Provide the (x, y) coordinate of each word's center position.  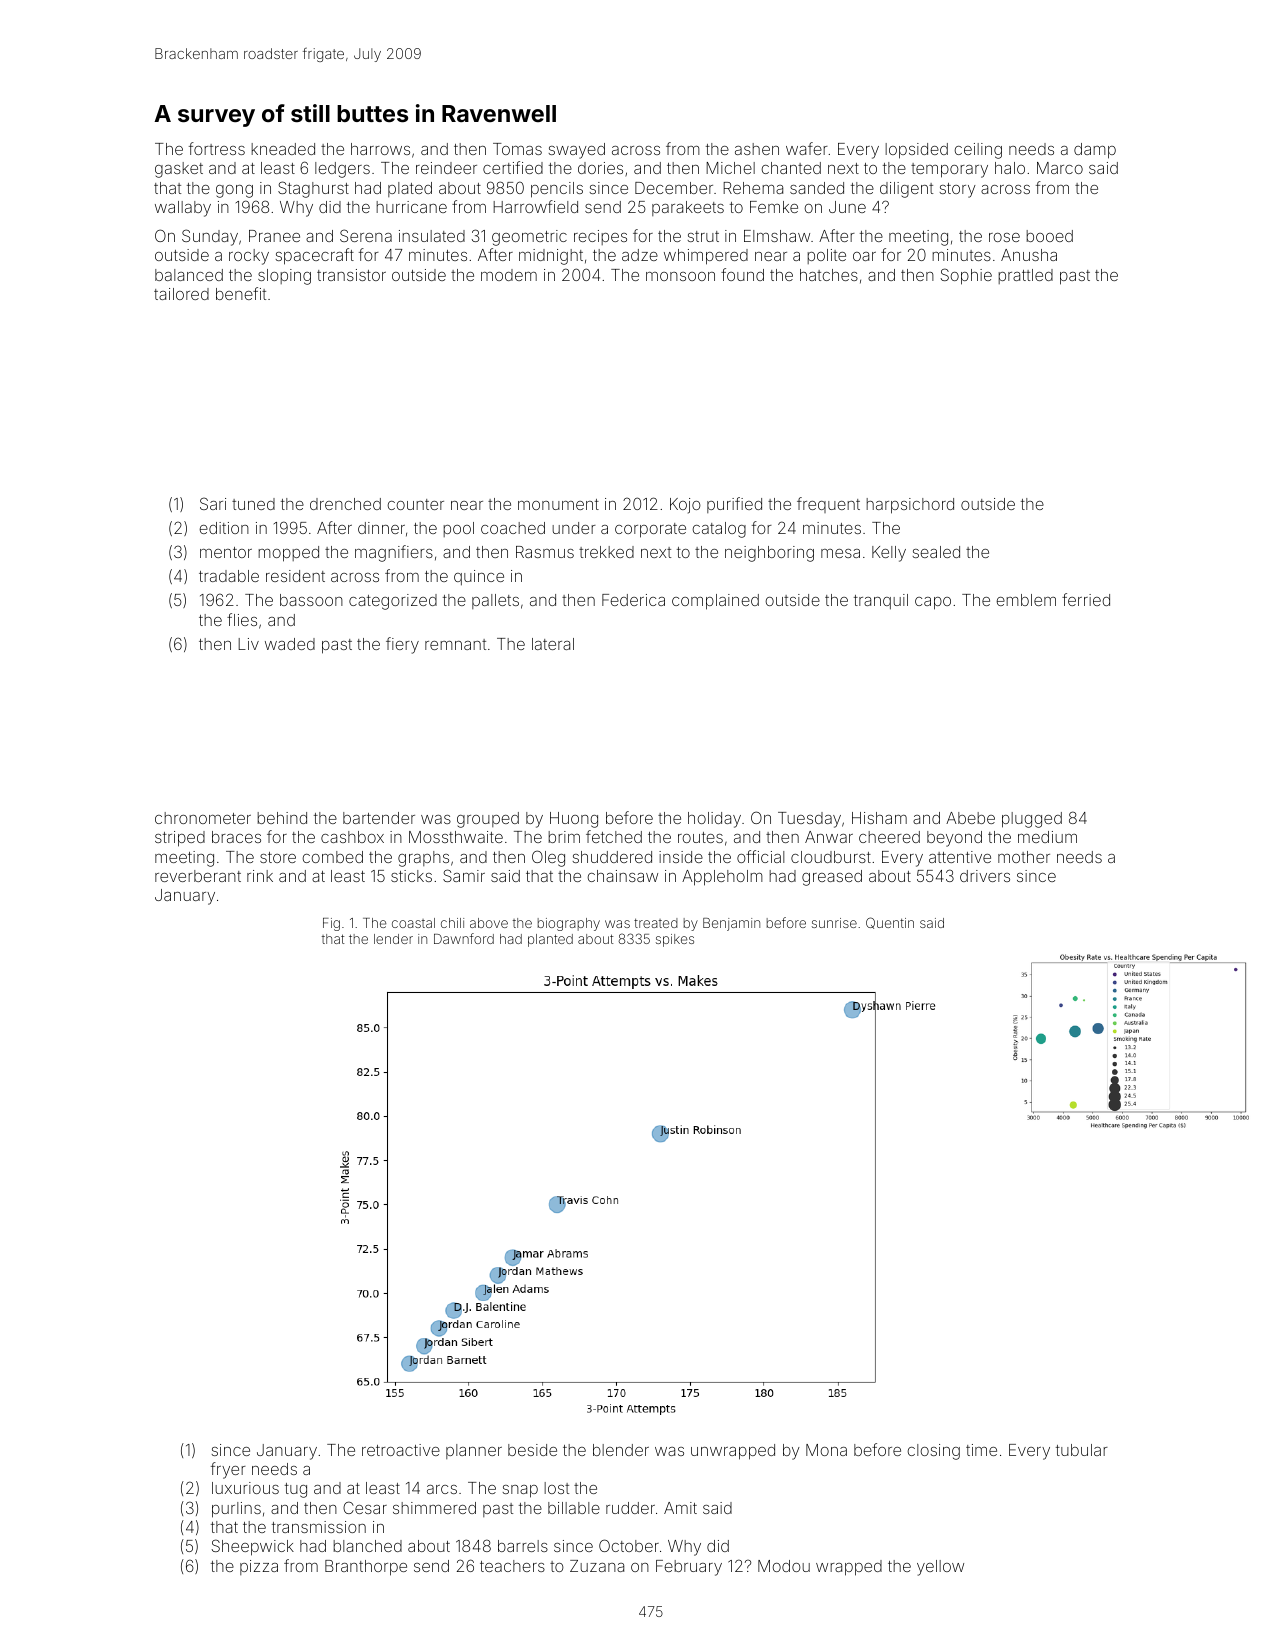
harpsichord (910, 506)
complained (715, 602)
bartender (379, 818)
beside (532, 1450)
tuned (253, 504)
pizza (259, 1567)
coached (513, 528)
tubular (1082, 1450)
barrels (523, 1546)
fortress (217, 148)
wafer (807, 148)
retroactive (401, 1450)
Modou (784, 1566)
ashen (757, 149)
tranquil (881, 602)
